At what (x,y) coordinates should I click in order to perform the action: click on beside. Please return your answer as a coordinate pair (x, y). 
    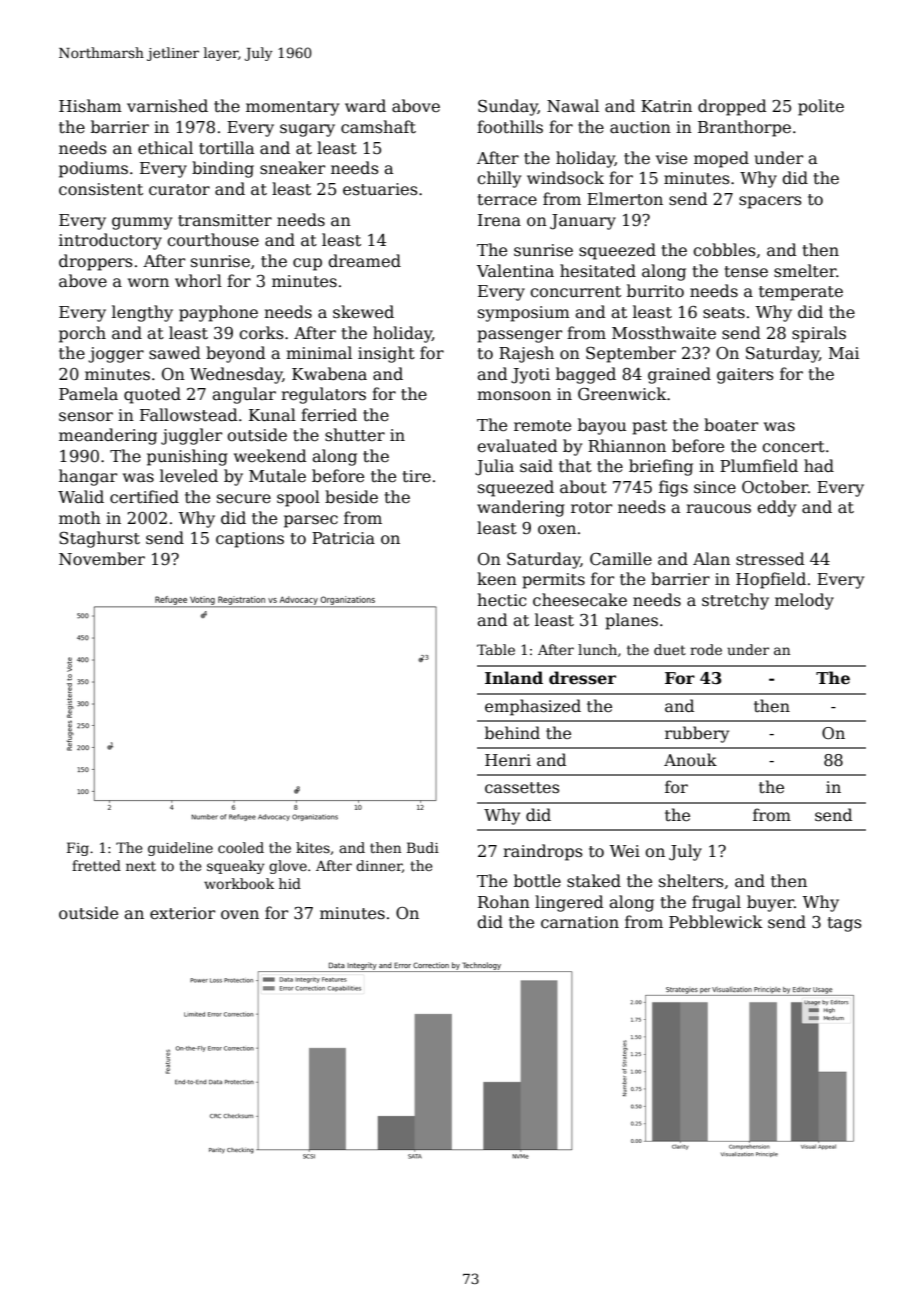
    Looking at the image, I should click on (351, 497).
